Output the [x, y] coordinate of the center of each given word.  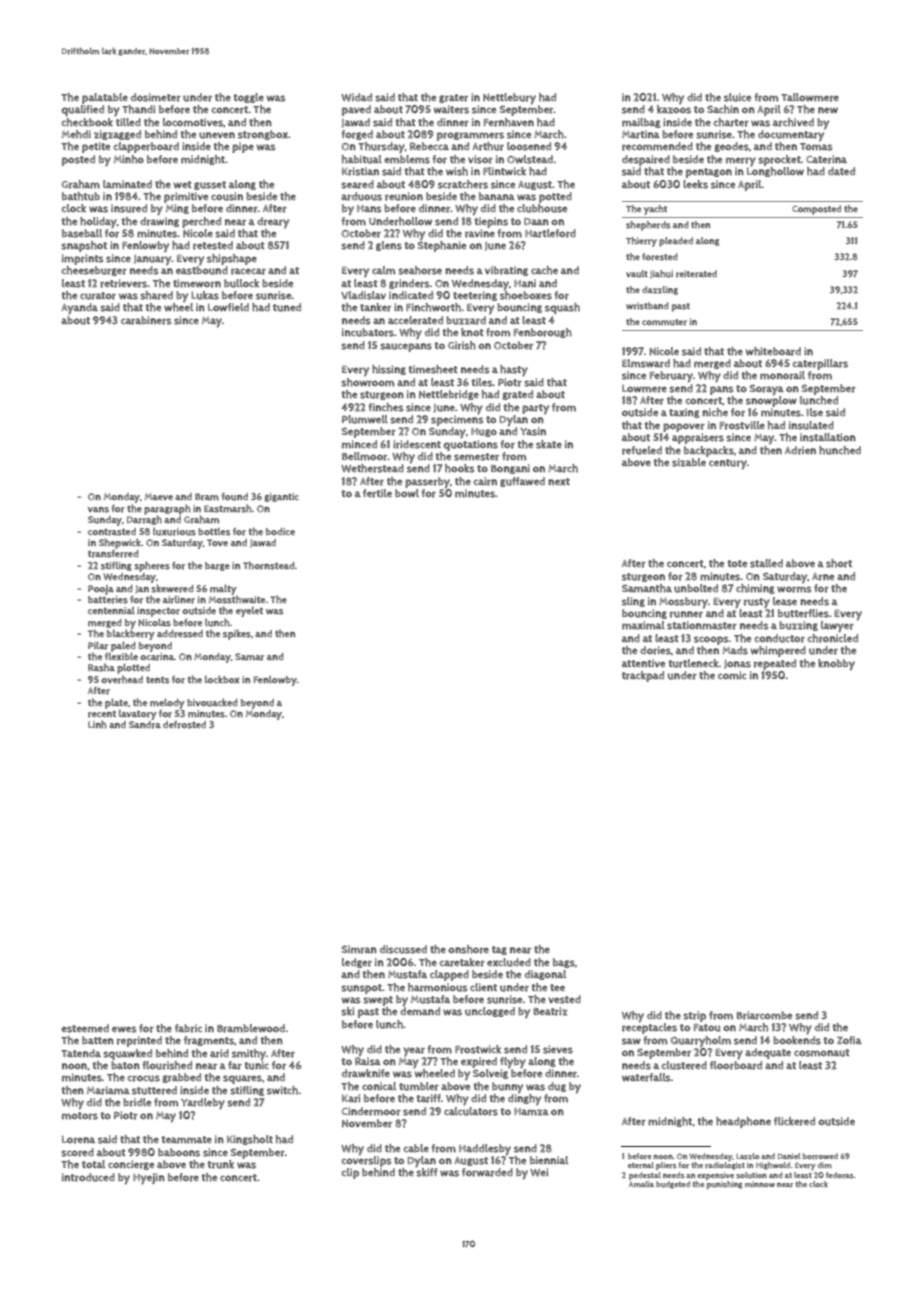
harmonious [438, 987]
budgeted [673, 1185]
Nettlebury [509, 99]
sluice [737, 97]
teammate [187, 1140]
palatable [105, 98]
